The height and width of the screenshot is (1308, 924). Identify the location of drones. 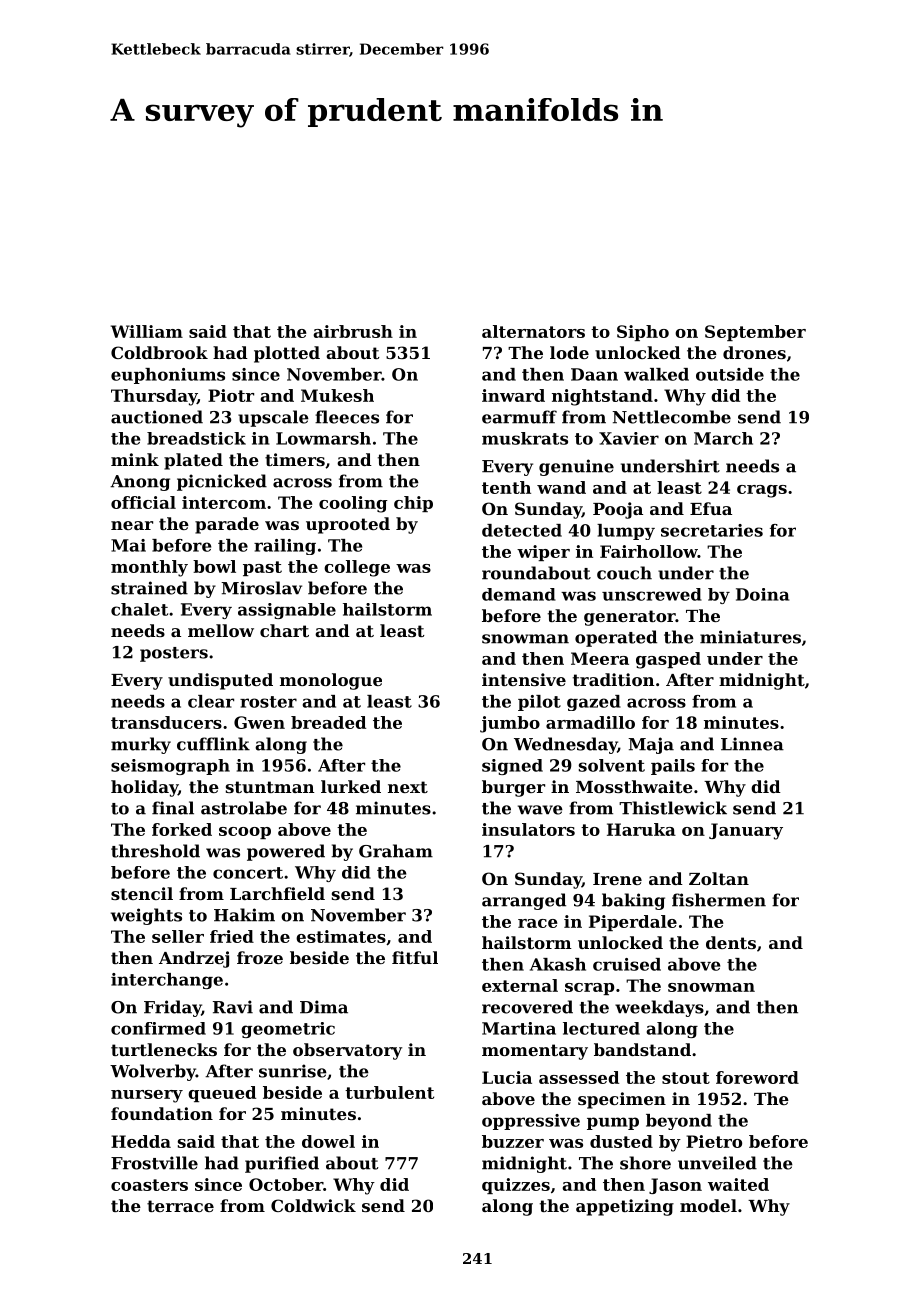
(754, 352).
